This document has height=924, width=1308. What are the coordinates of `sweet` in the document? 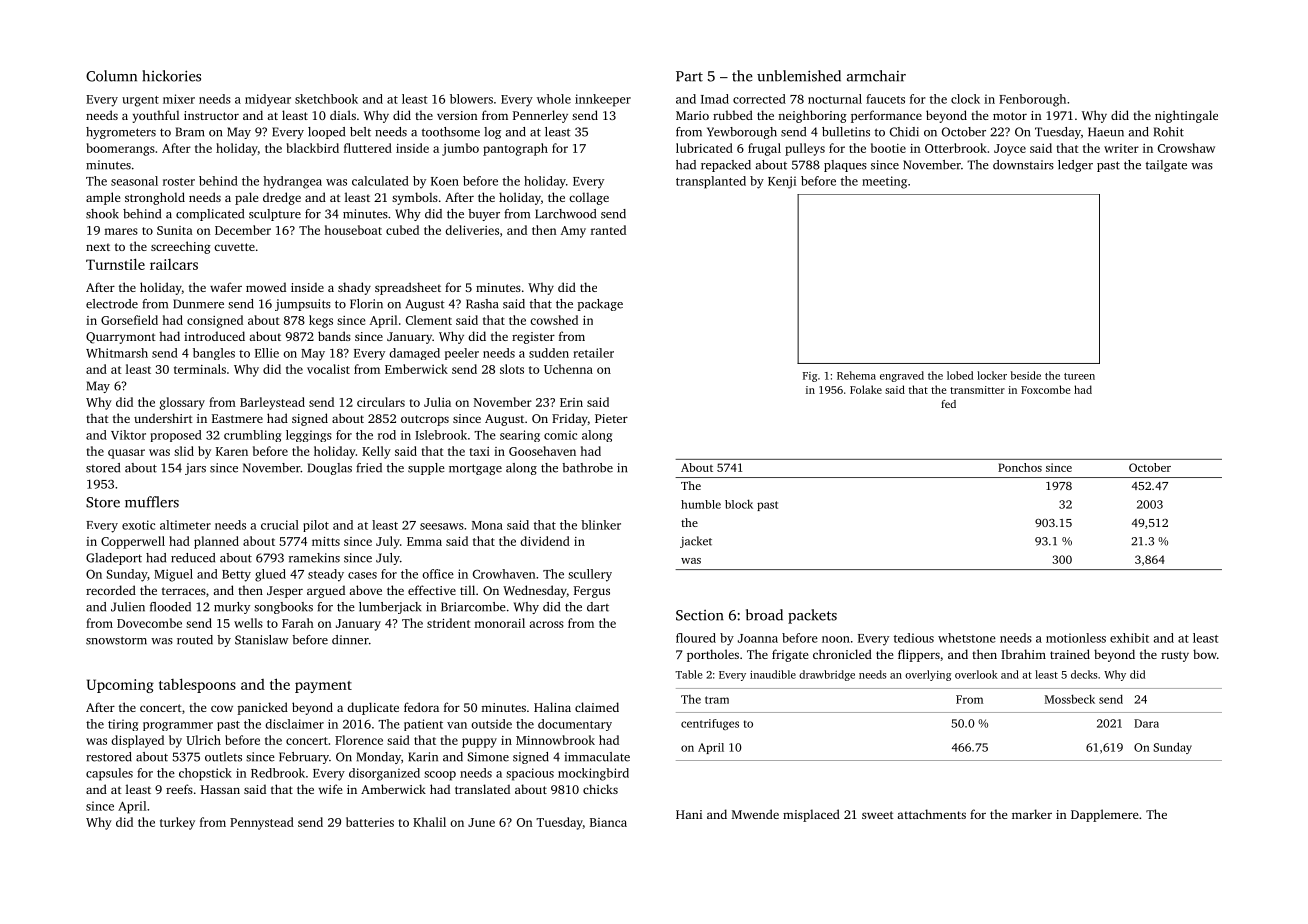 It's located at (878, 815).
